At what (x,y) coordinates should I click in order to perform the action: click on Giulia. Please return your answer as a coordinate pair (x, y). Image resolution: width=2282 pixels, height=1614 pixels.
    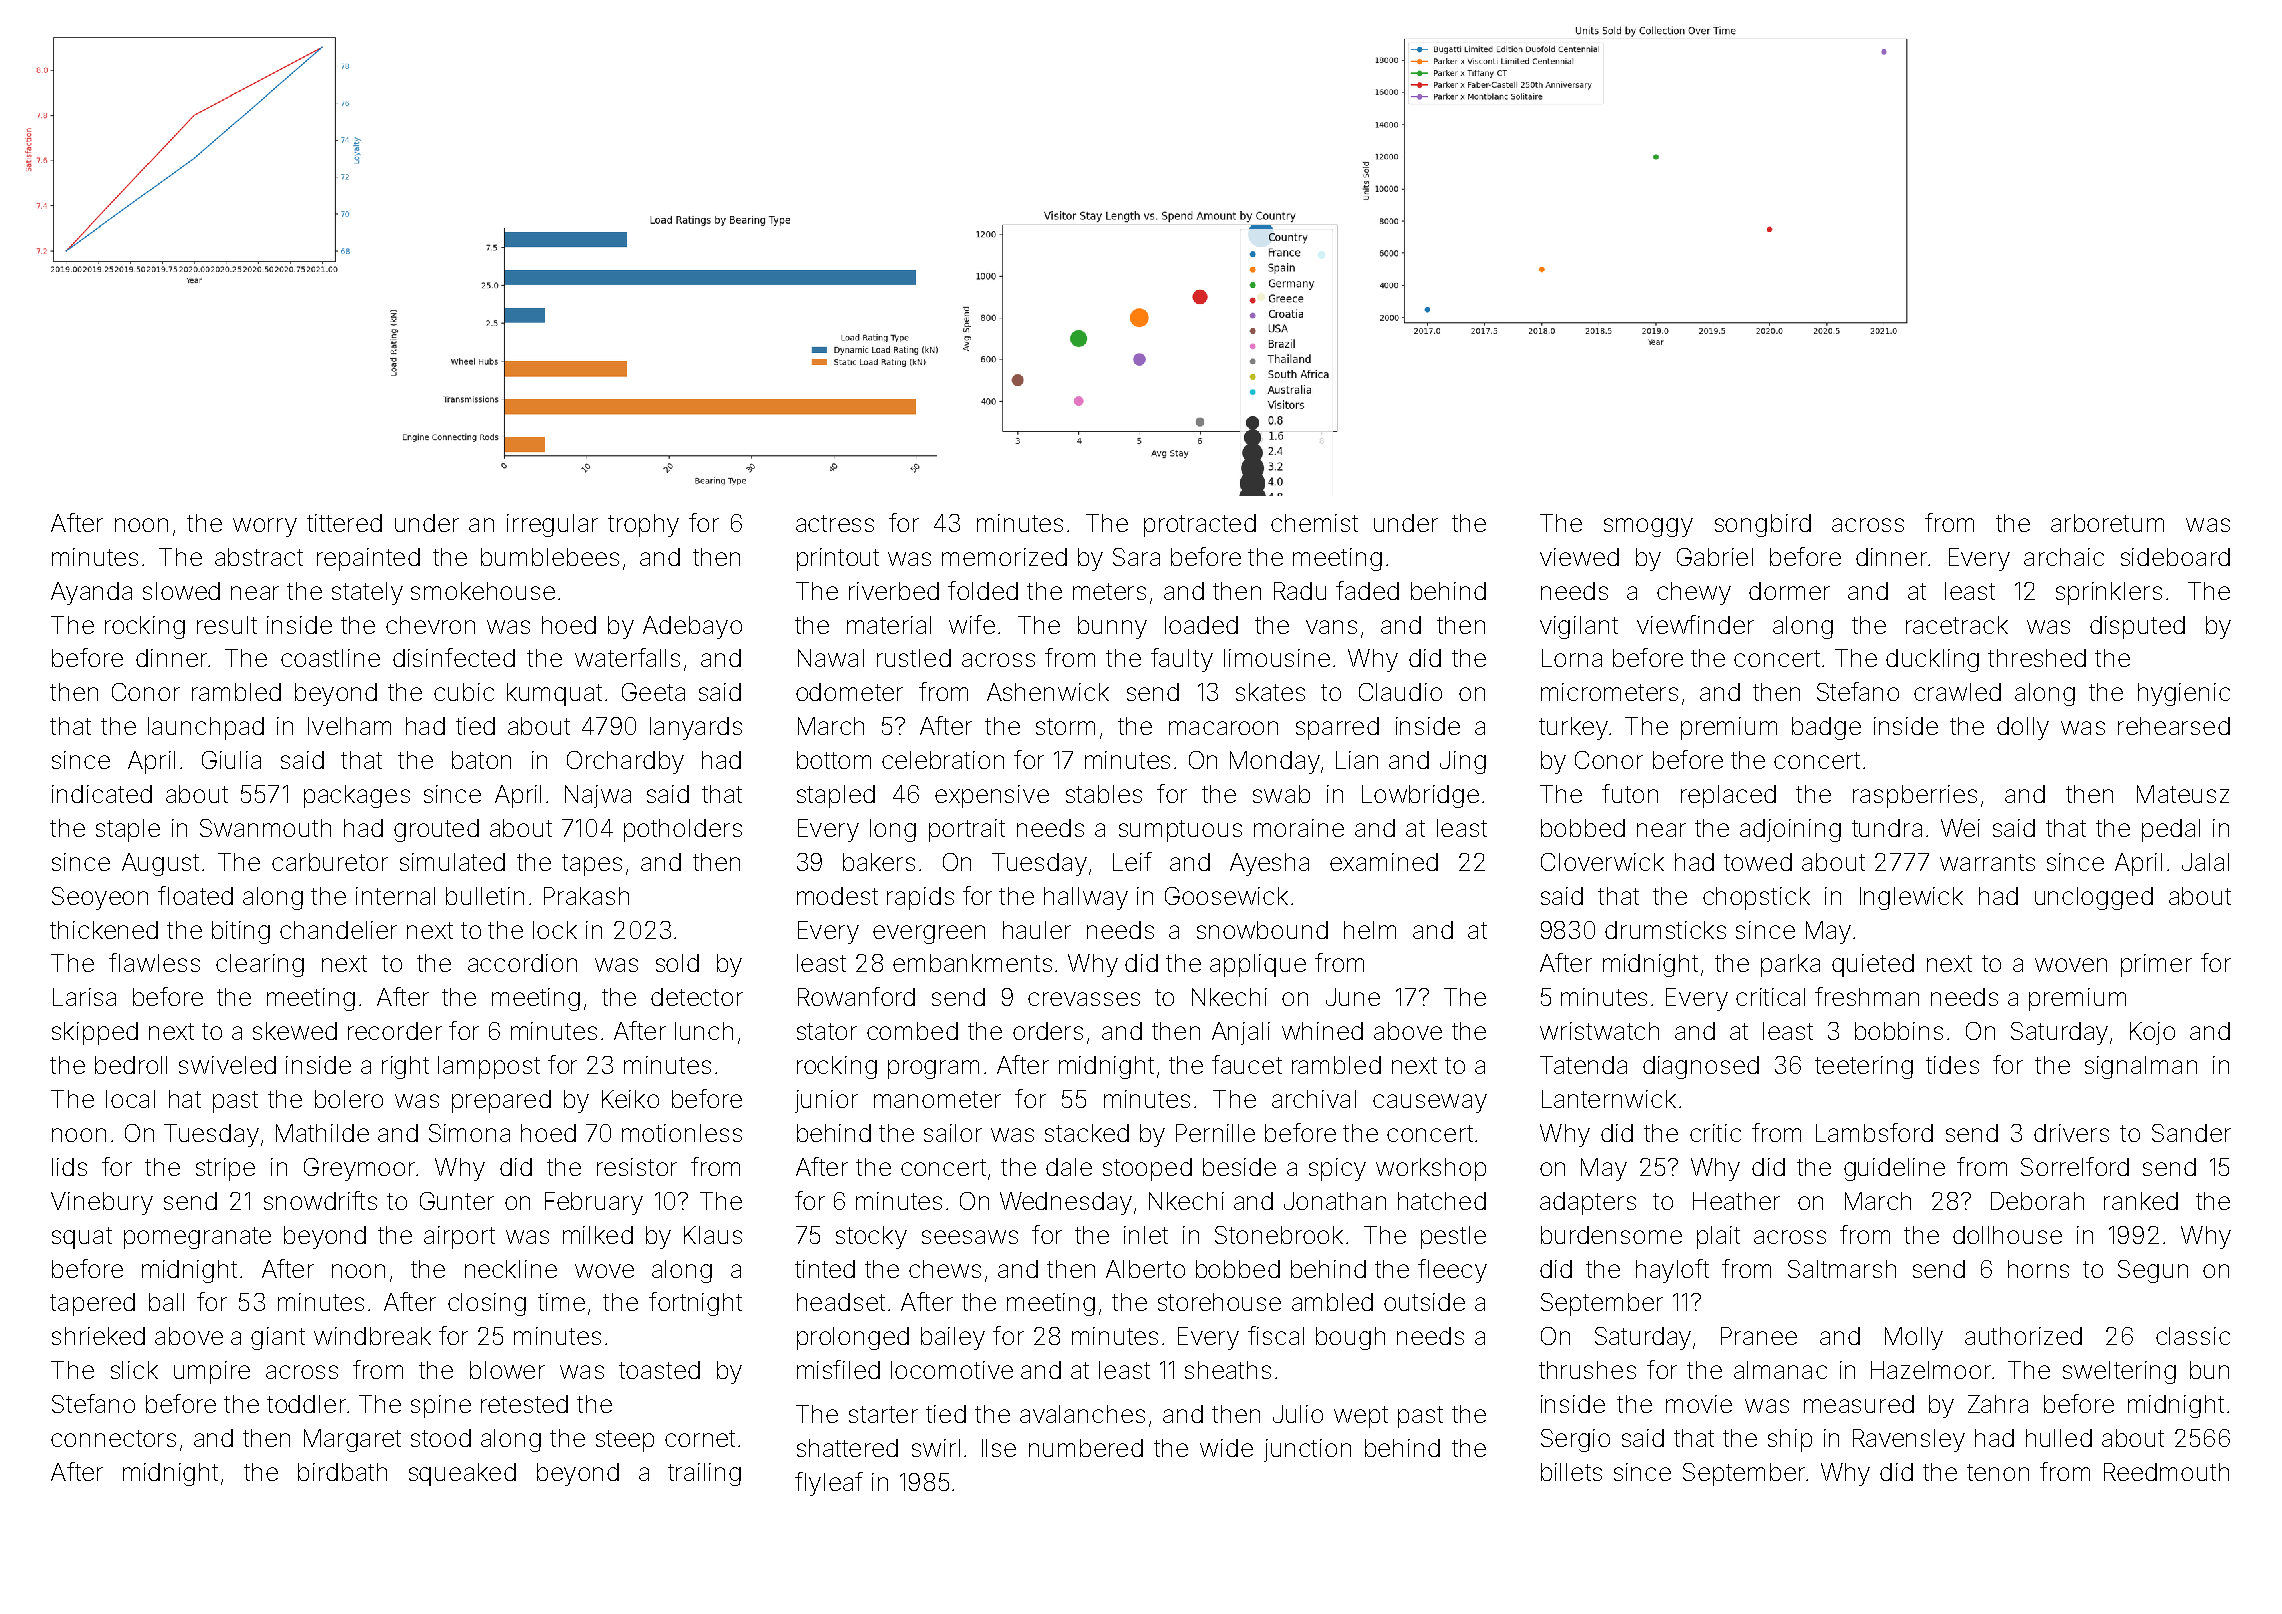
    Looking at the image, I should click on (231, 760).
